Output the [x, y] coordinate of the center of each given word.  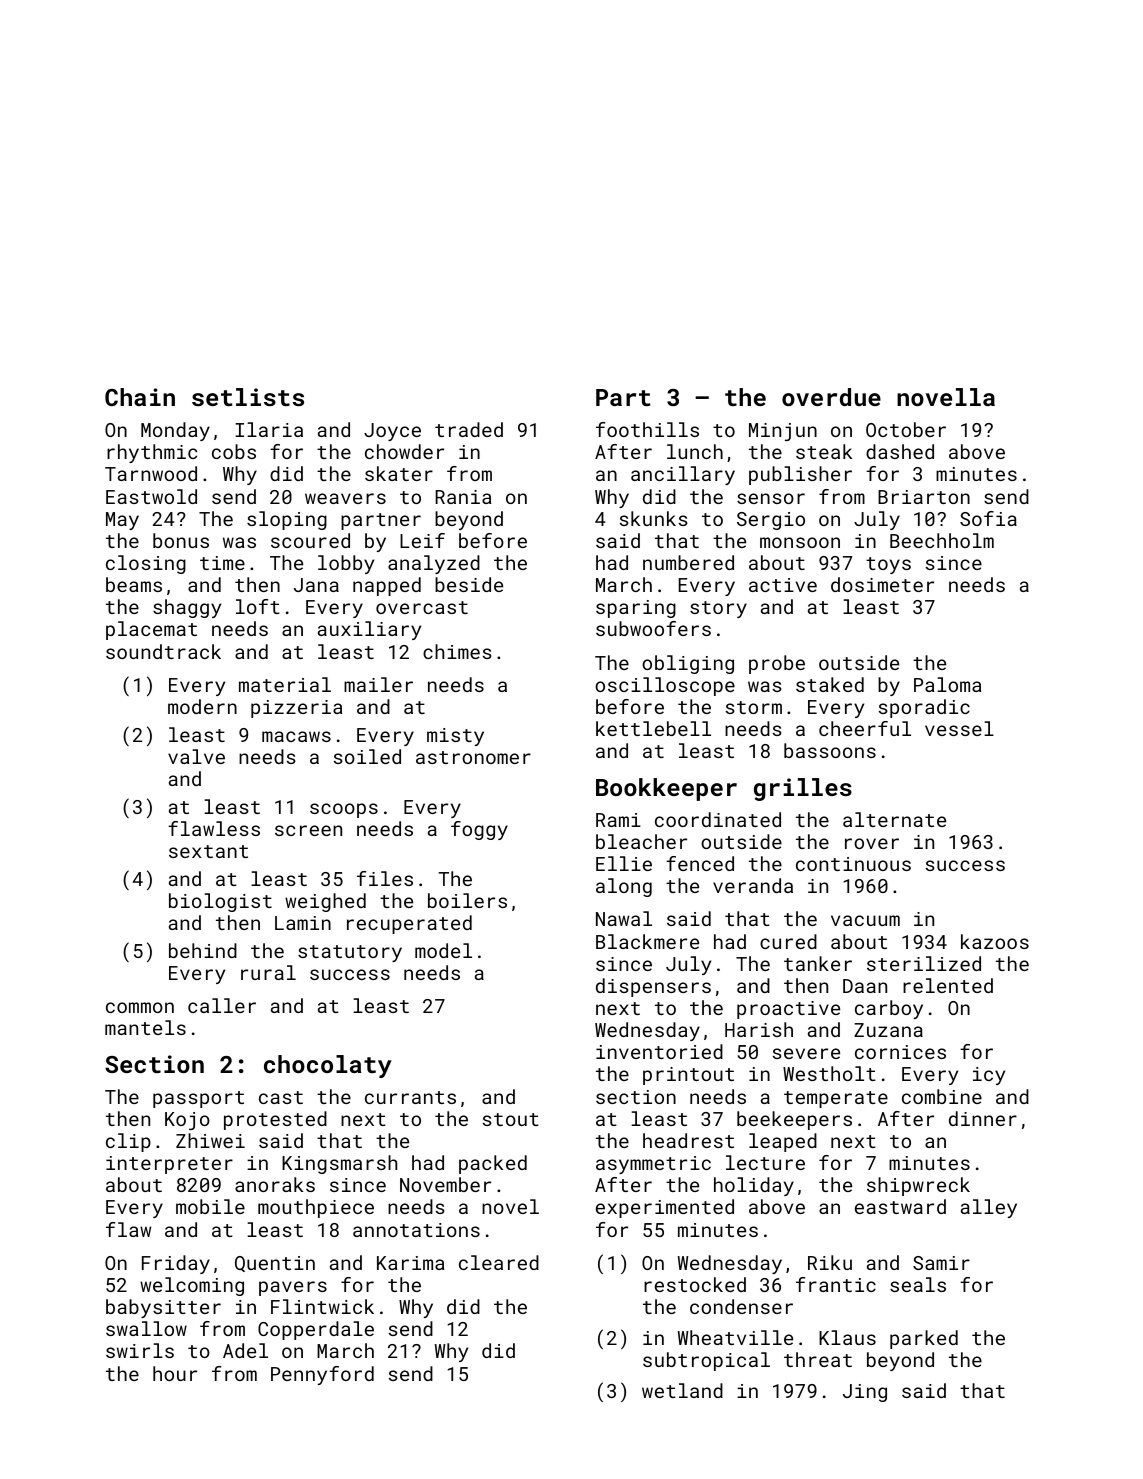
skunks [654, 518]
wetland [682, 1390]
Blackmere [647, 941]
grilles [803, 789]
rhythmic [152, 453]
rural [268, 972]
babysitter [163, 1308]
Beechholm [942, 540]
